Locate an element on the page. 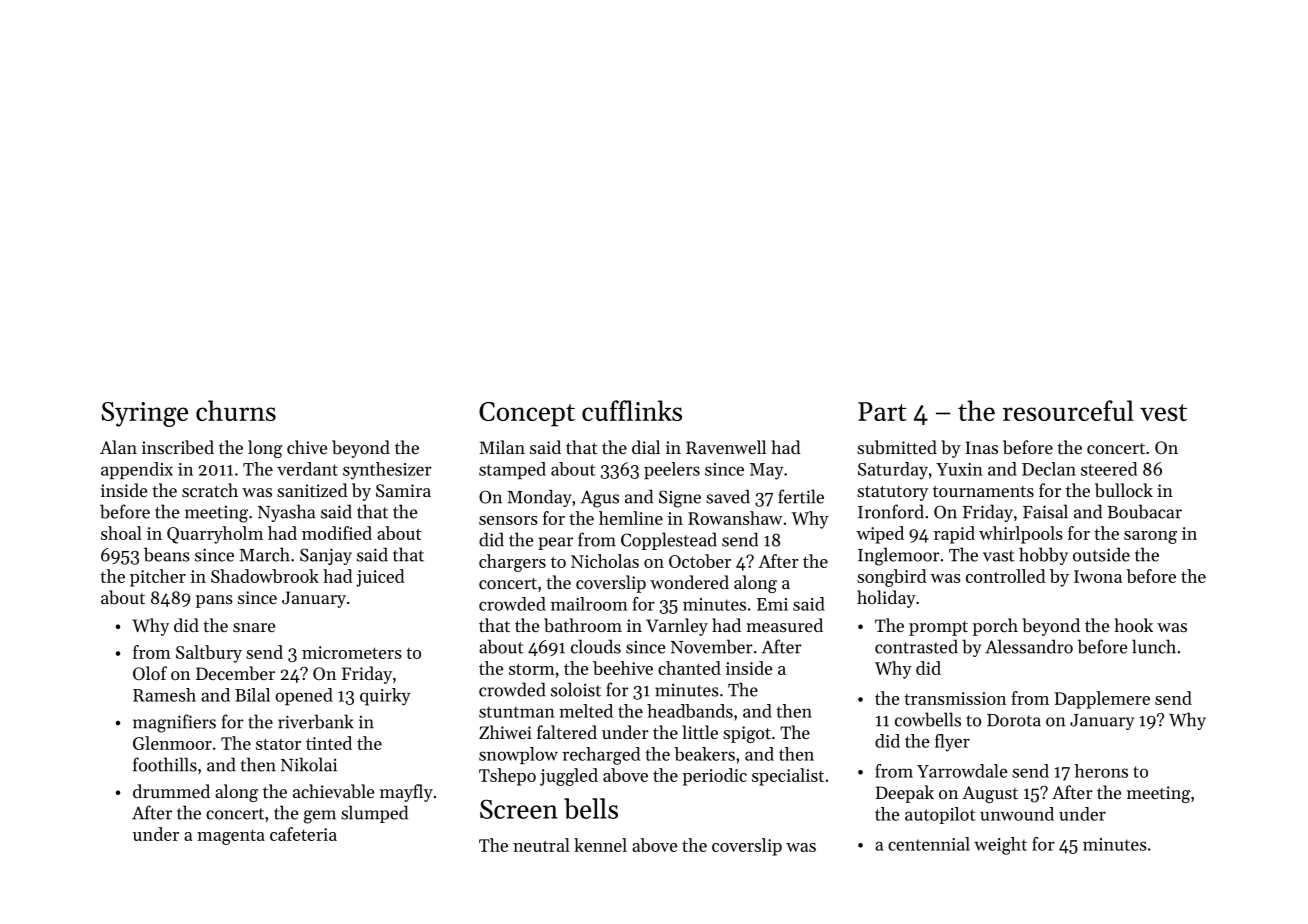 The height and width of the image is (924, 1308). synthesizer is located at coordinates (387, 471).
